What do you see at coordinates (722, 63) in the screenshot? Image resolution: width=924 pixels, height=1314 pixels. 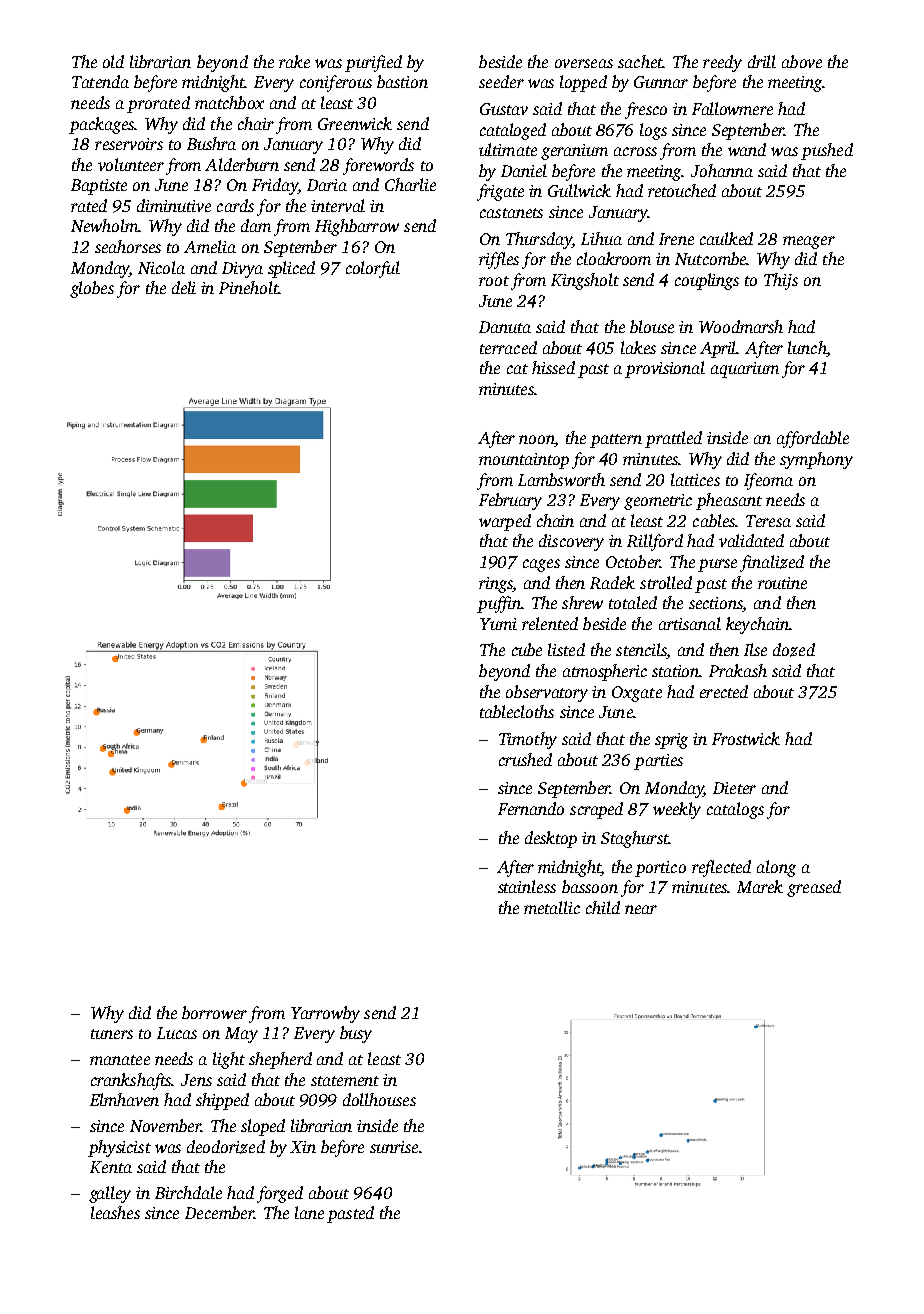 I see `reedy` at bounding box center [722, 63].
